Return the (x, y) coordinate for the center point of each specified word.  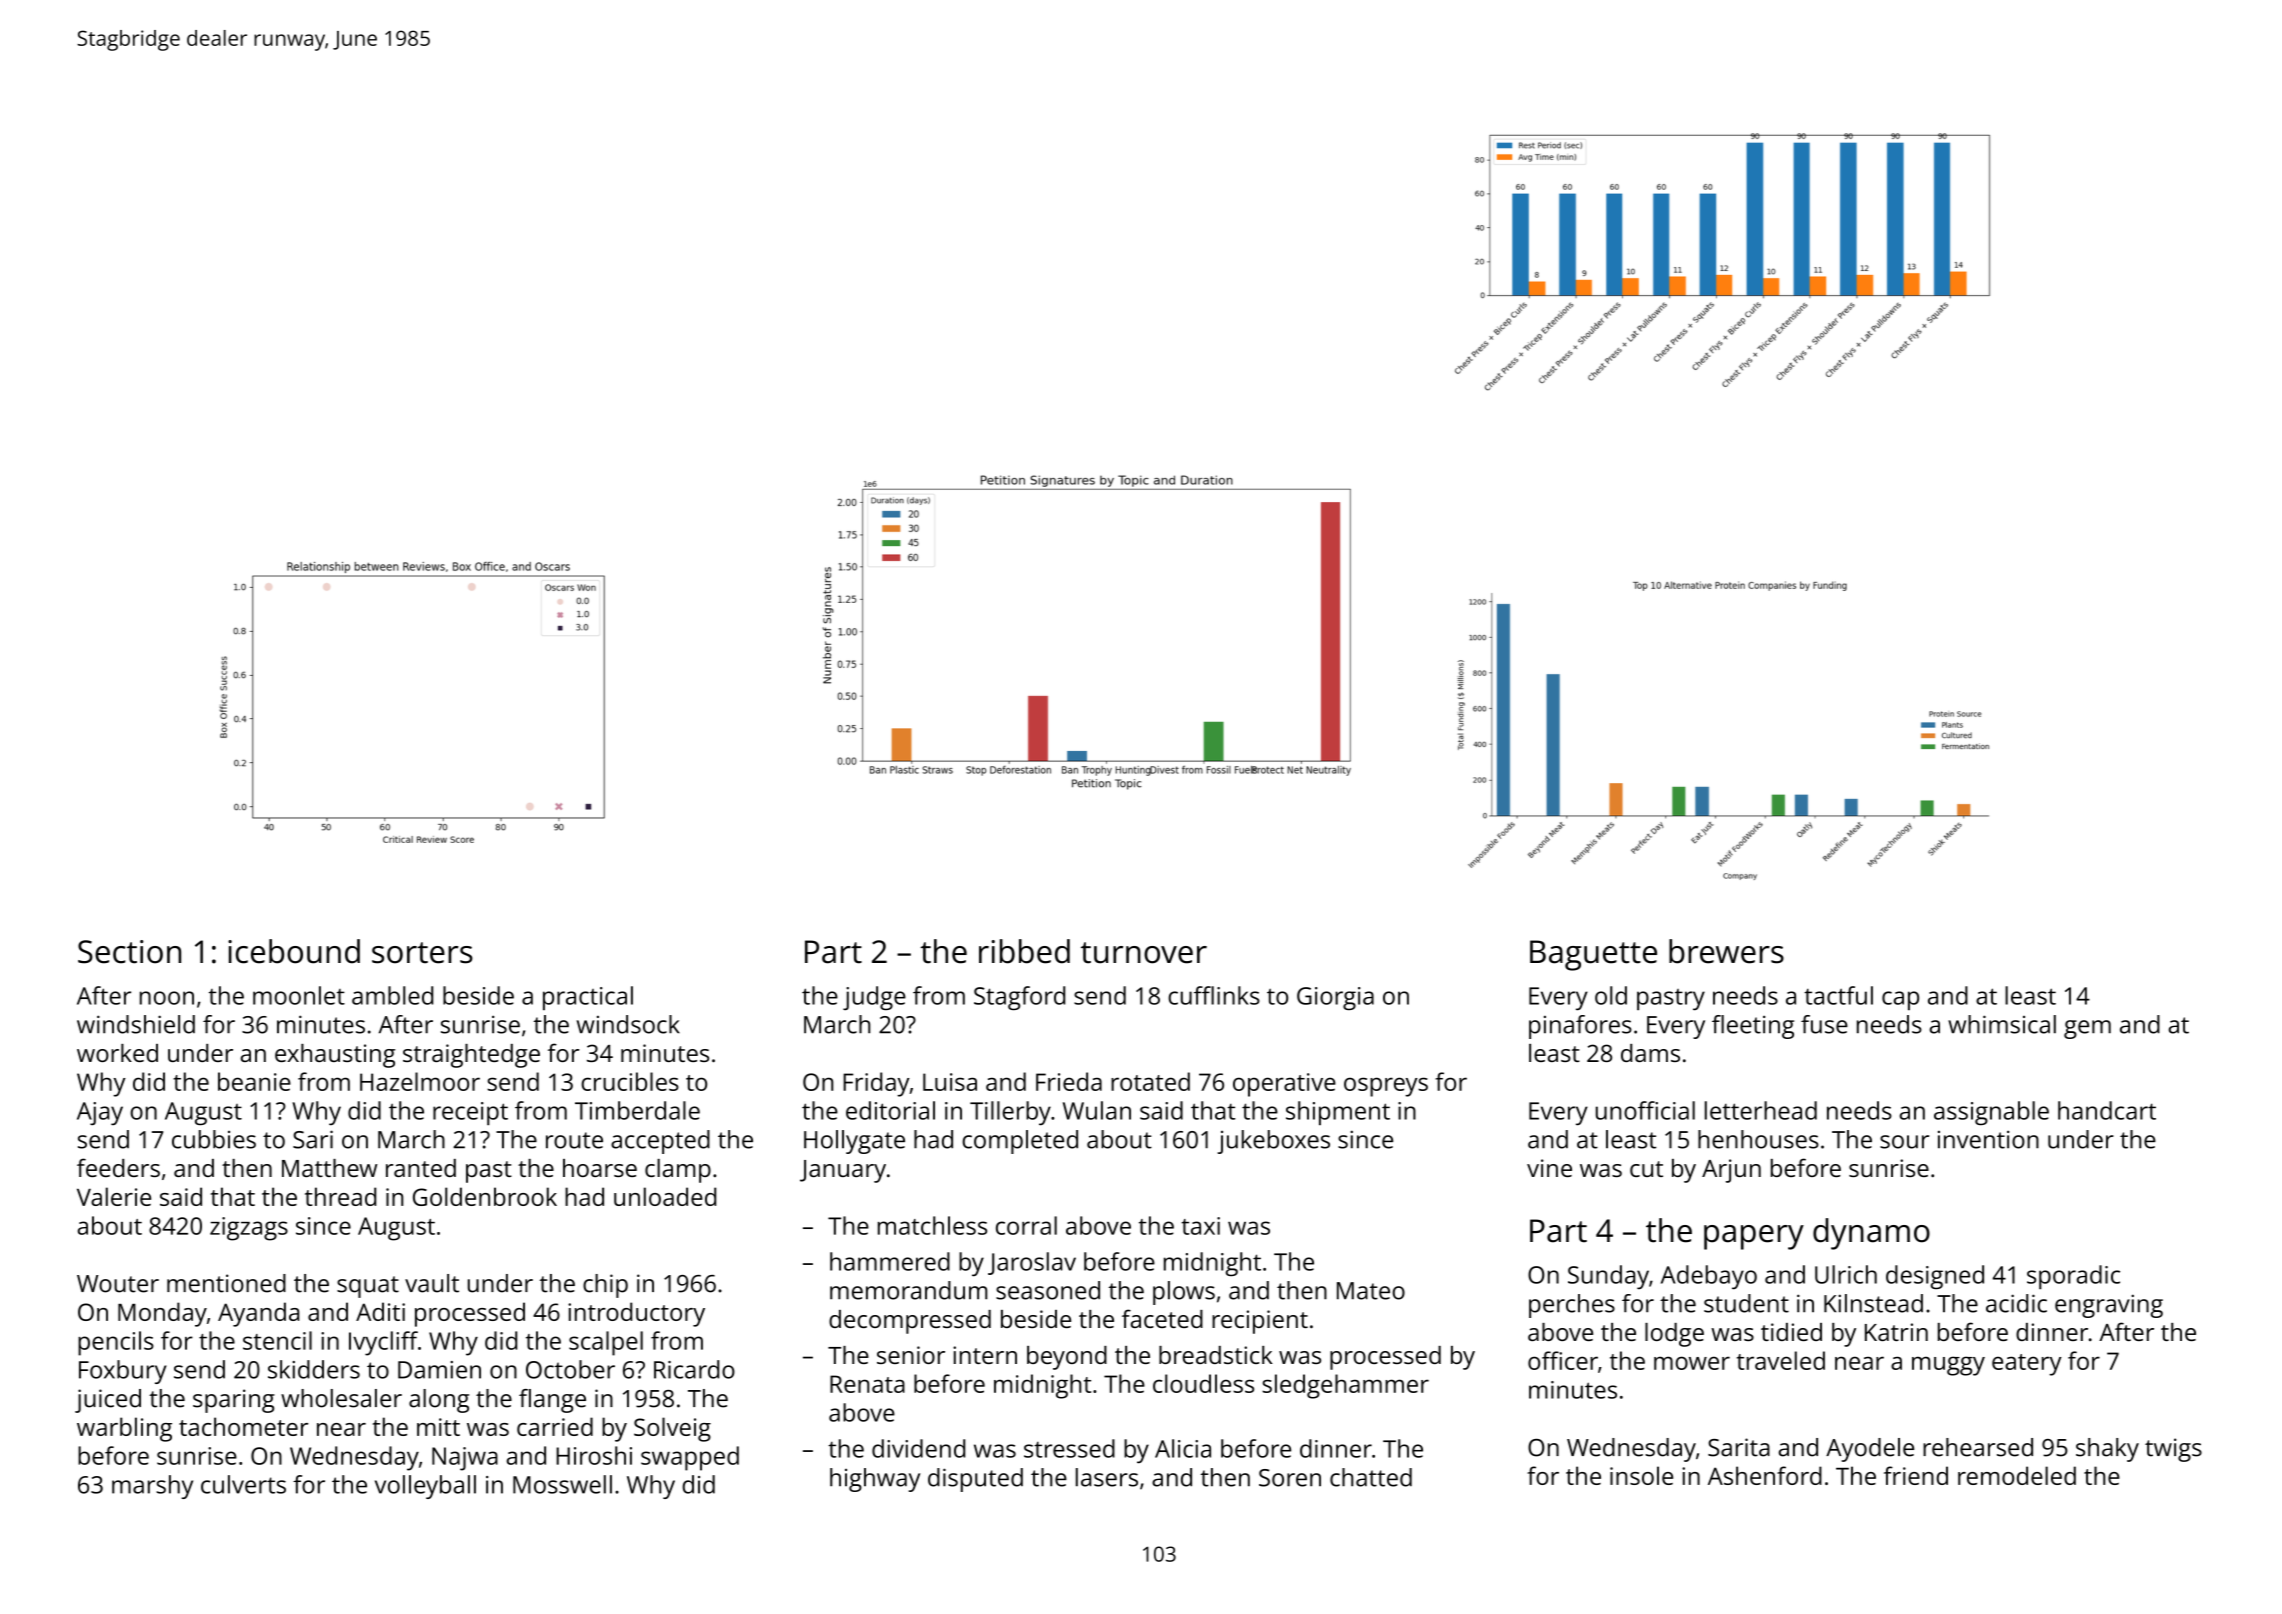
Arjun (1731, 1171)
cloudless (1203, 1383)
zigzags (249, 1229)
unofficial (1645, 1110)
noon (167, 998)
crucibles (630, 1081)
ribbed (1024, 951)
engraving (2109, 1306)
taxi (1200, 1226)
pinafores (1580, 1027)
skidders (314, 1369)
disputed (975, 1480)
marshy (152, 1487)
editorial (890, 1110)
